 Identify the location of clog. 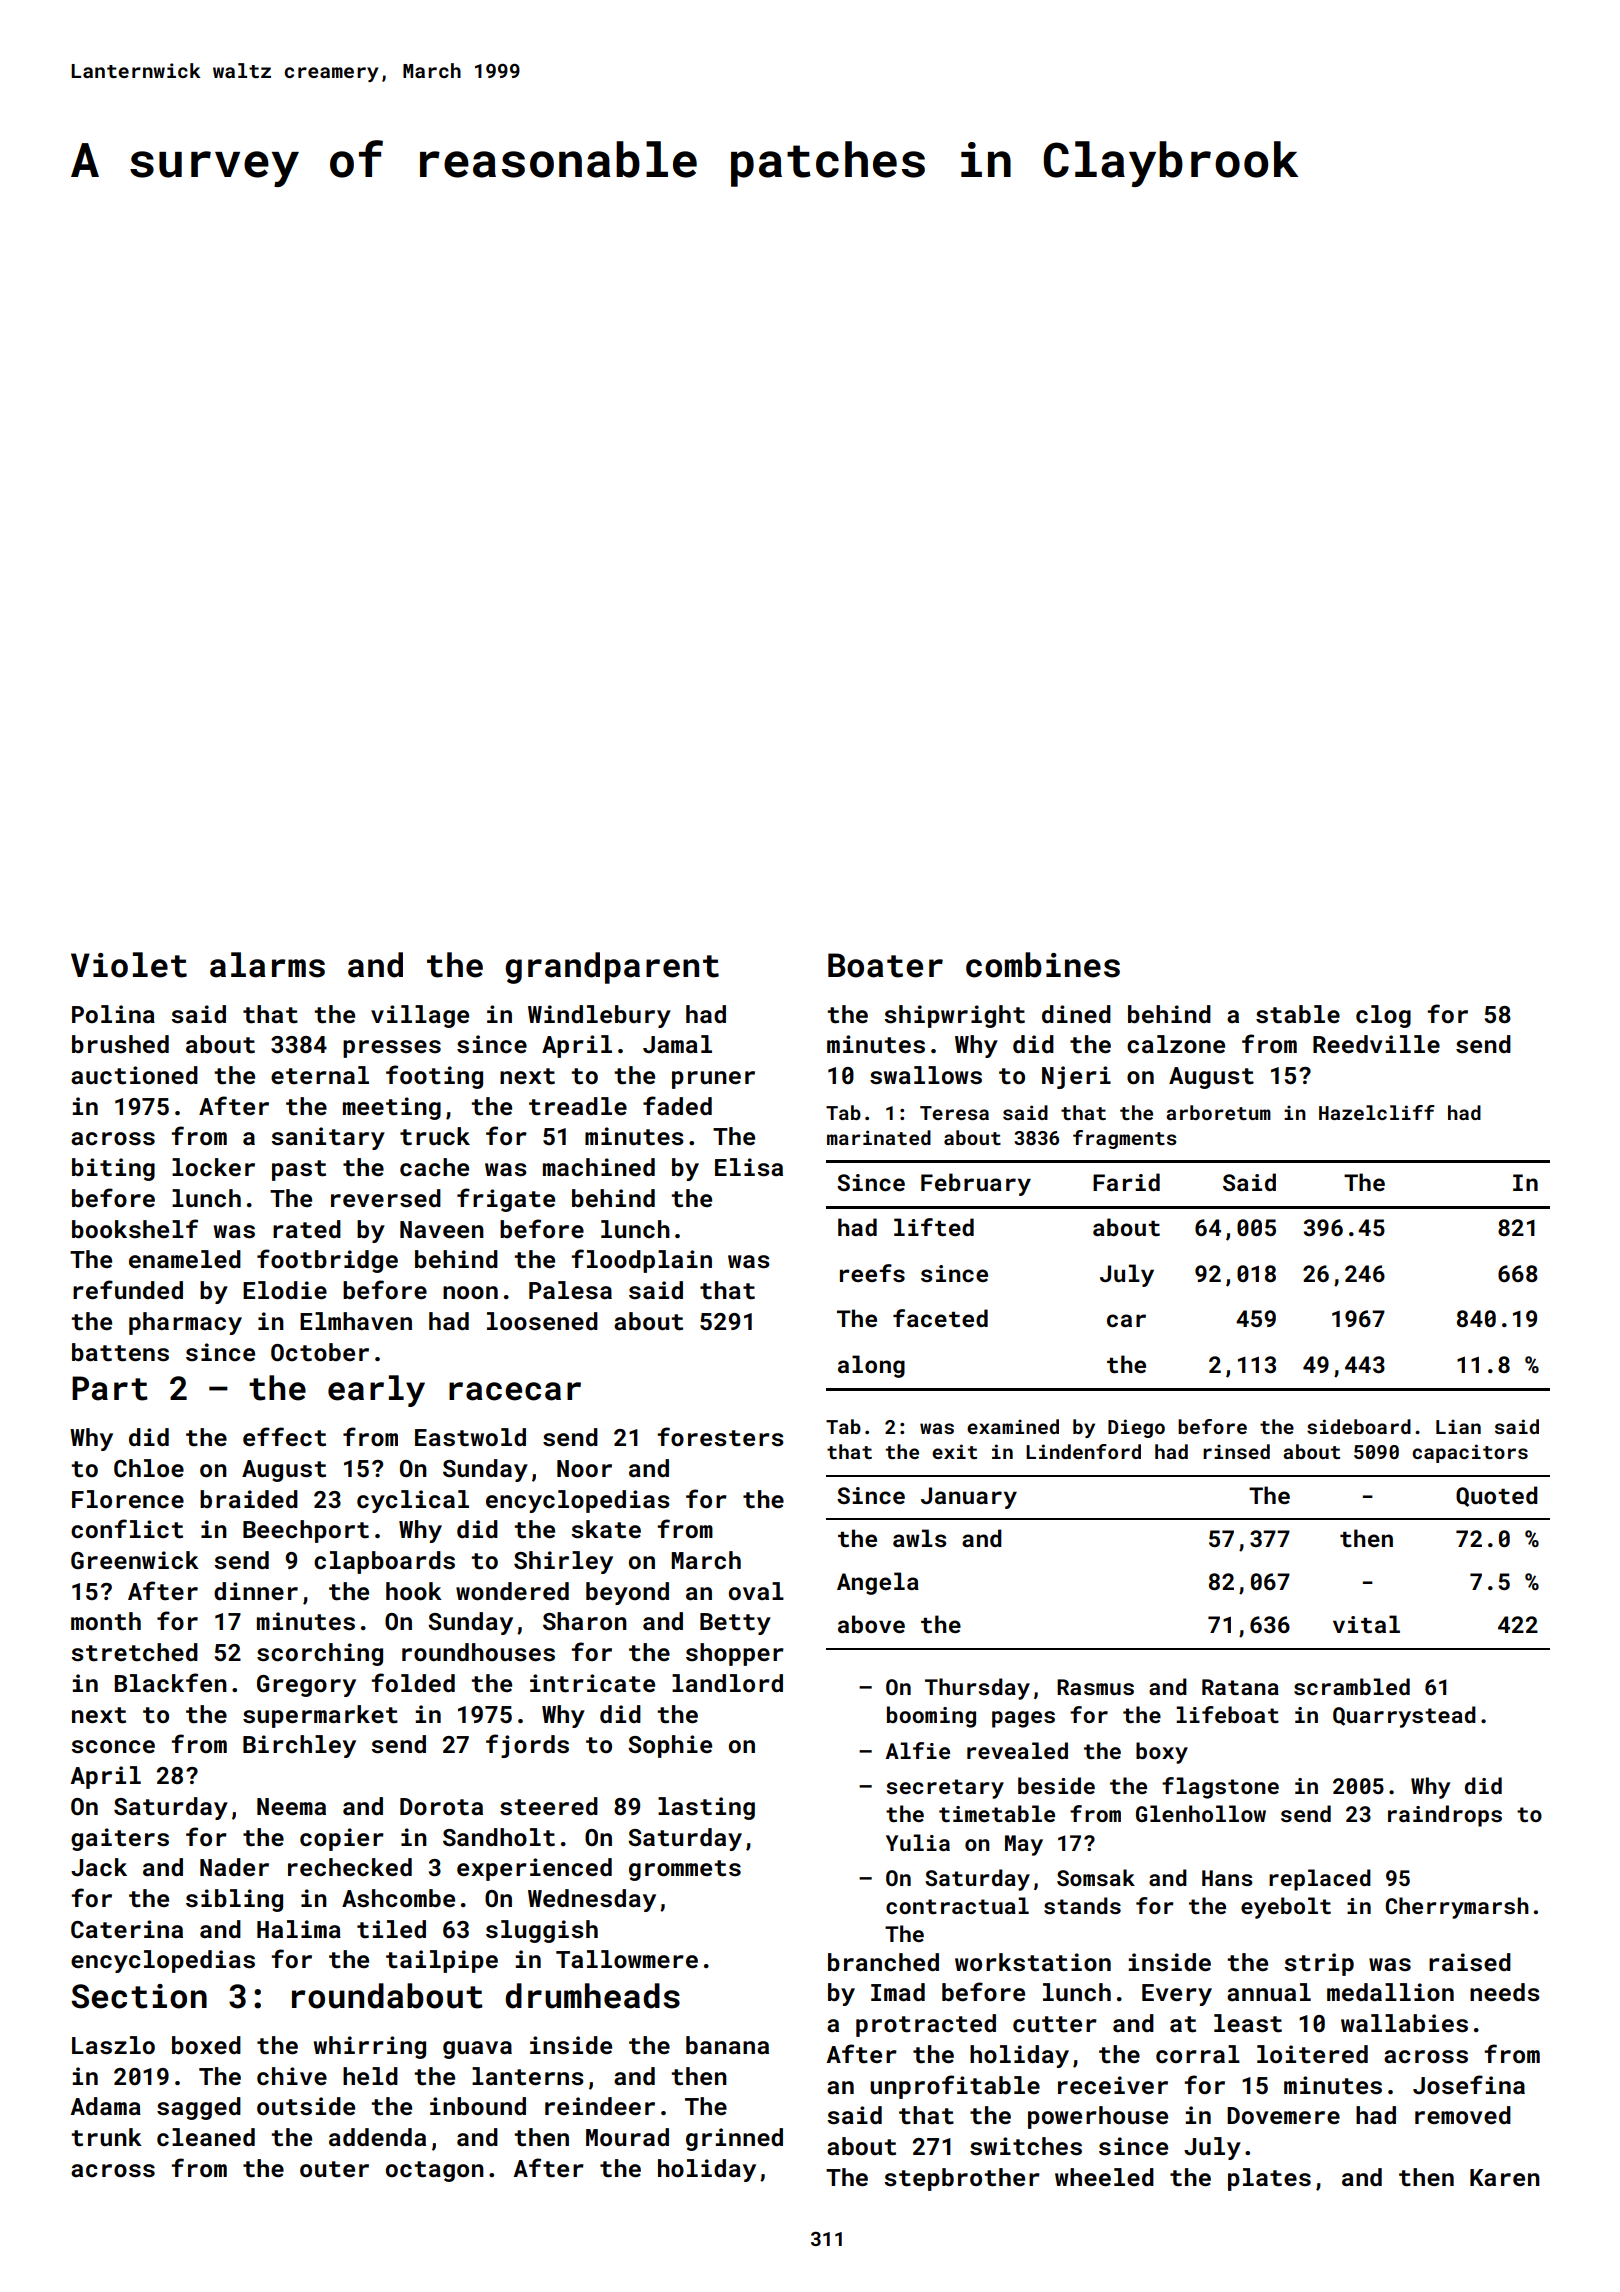
(1383, 1016).
